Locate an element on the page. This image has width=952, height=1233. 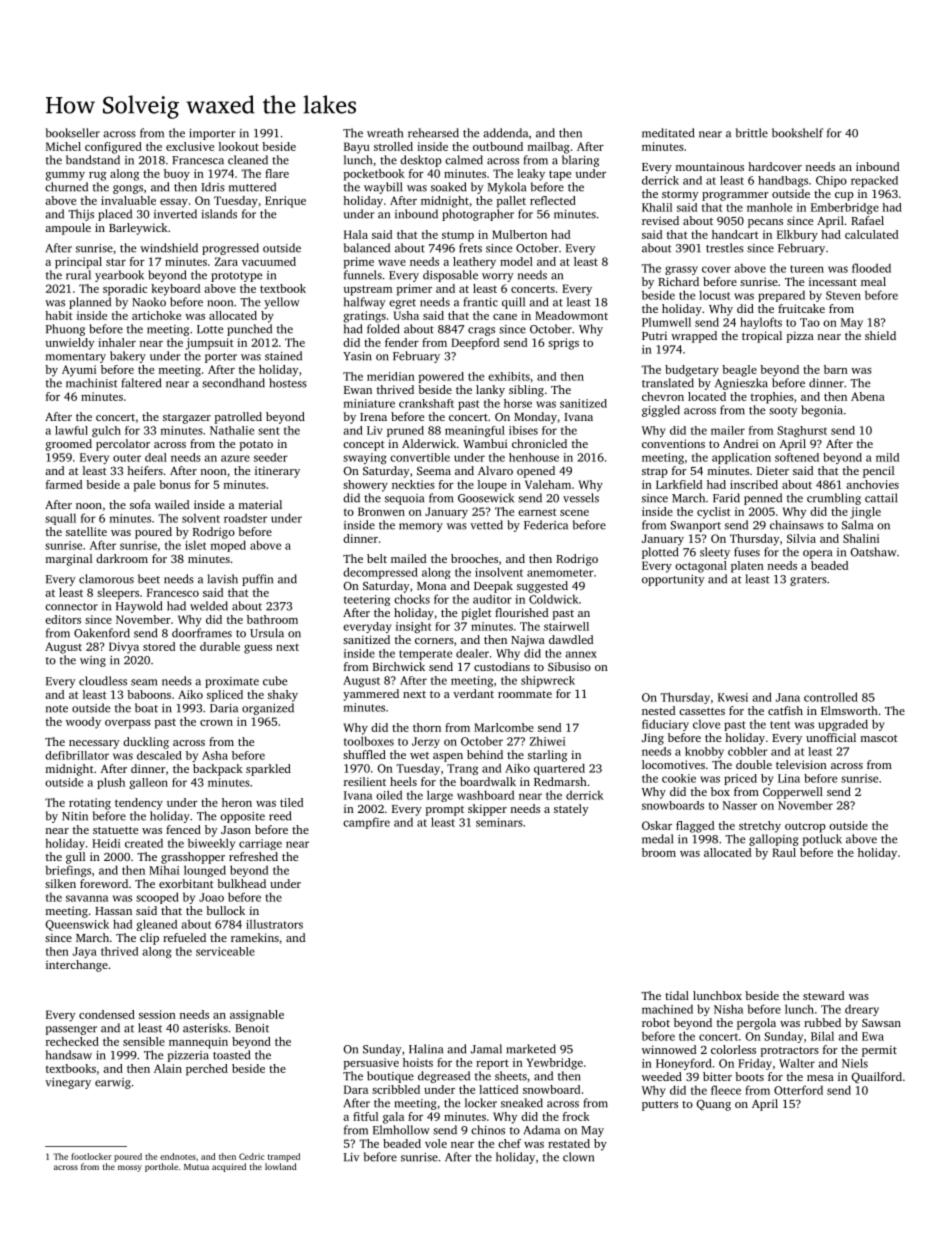
backpack is located at coordinates (218, 770).
